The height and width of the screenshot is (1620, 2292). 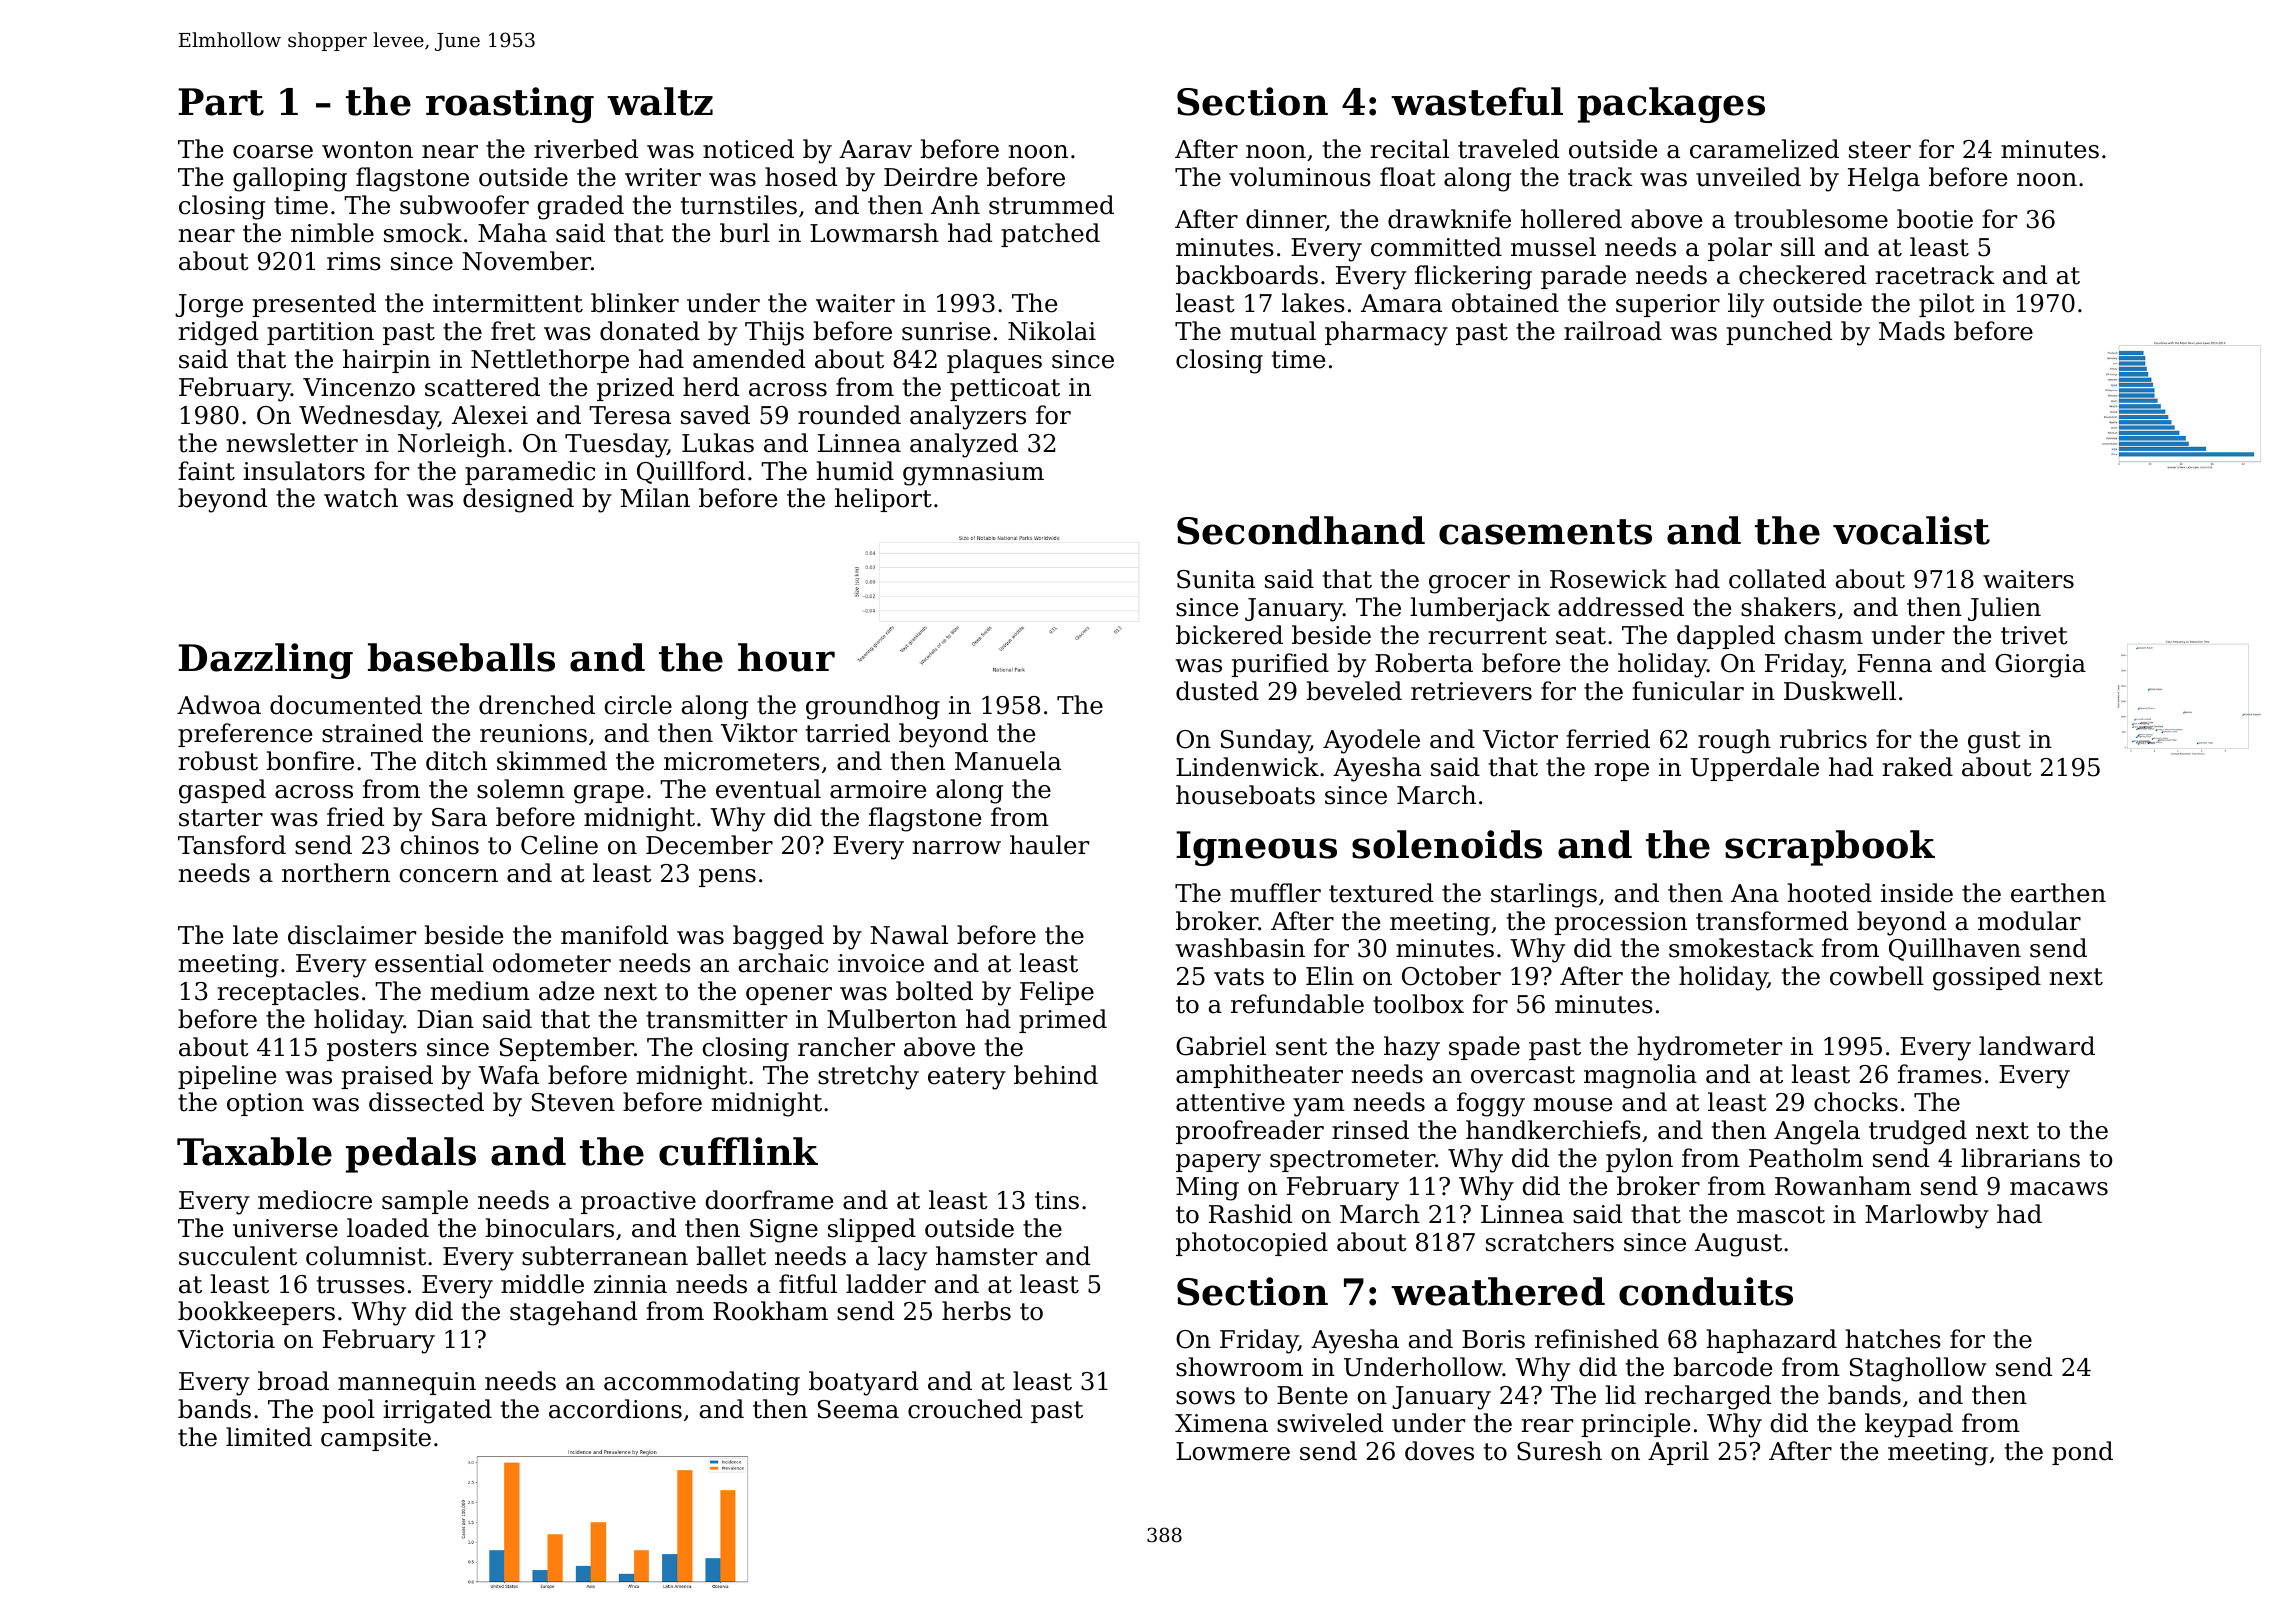 What do you see at coordinates (615, 1409) in the screenshot?
I see `accordions` at bounding box center [615, 1409].
